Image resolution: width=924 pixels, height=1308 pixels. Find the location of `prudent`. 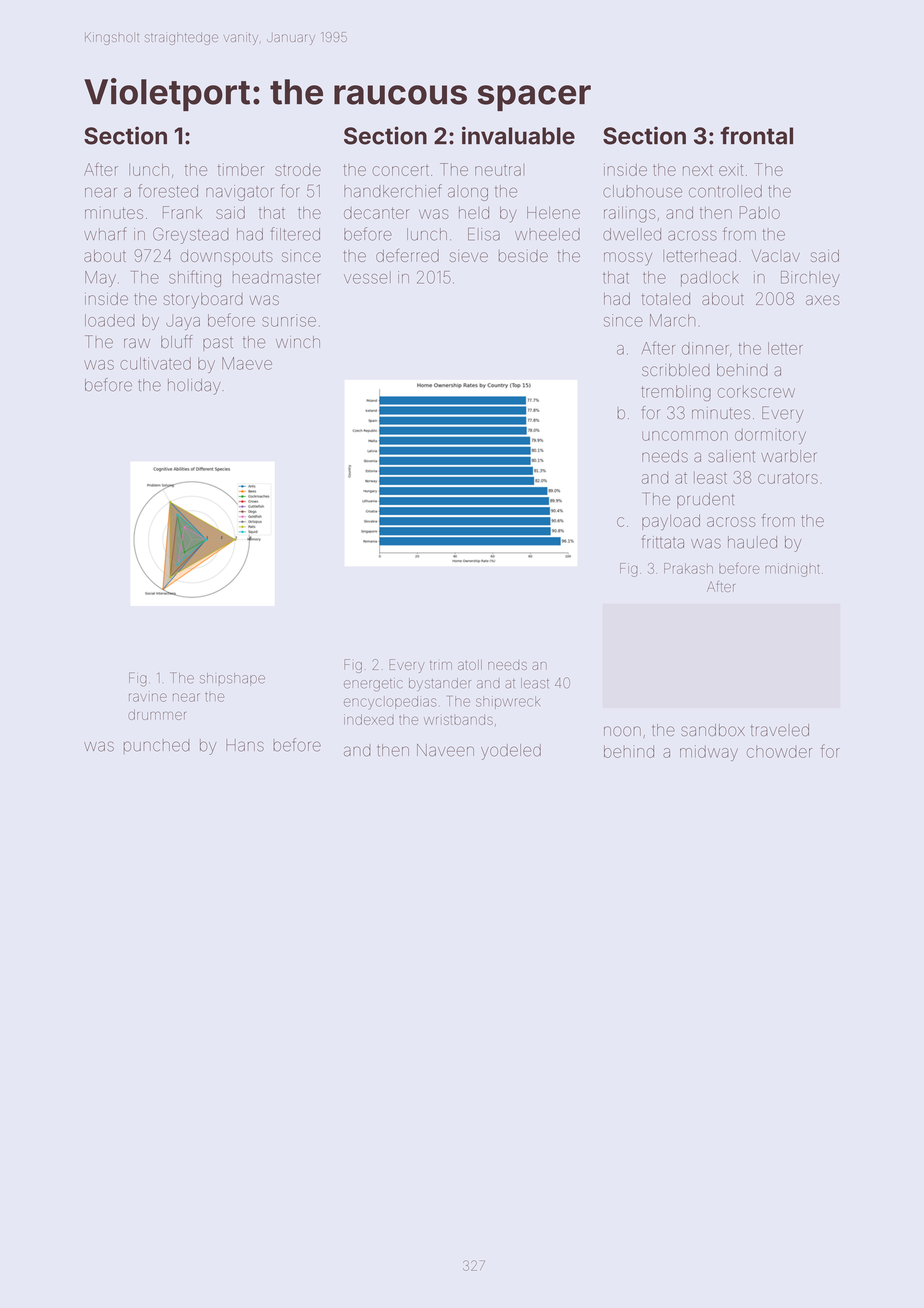

prudent is located at coordinates (705, 500).
